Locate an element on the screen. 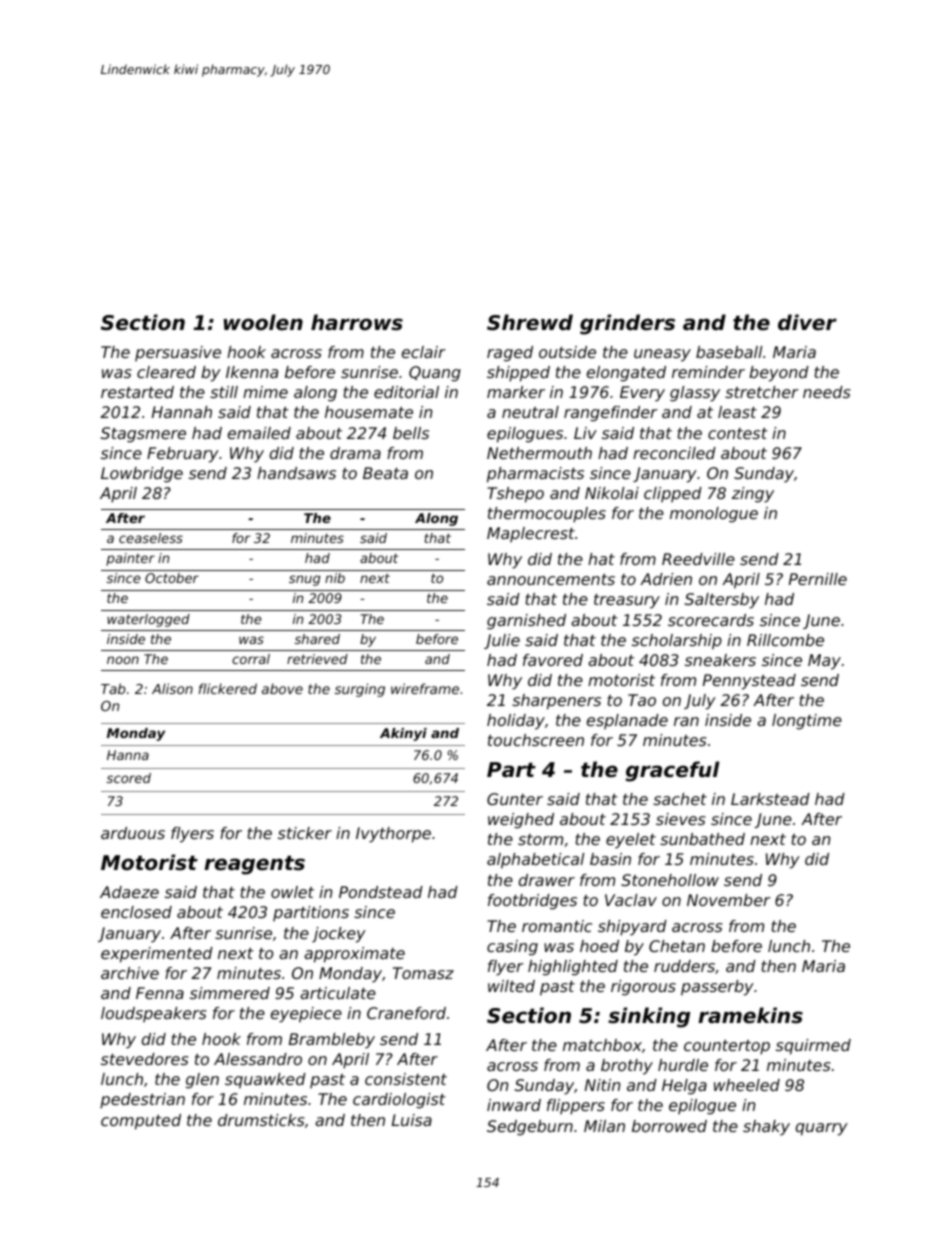 Image resolution: width=952 pixels, height=1233 pixels. wireframe is located at coordinates (425, 688).
